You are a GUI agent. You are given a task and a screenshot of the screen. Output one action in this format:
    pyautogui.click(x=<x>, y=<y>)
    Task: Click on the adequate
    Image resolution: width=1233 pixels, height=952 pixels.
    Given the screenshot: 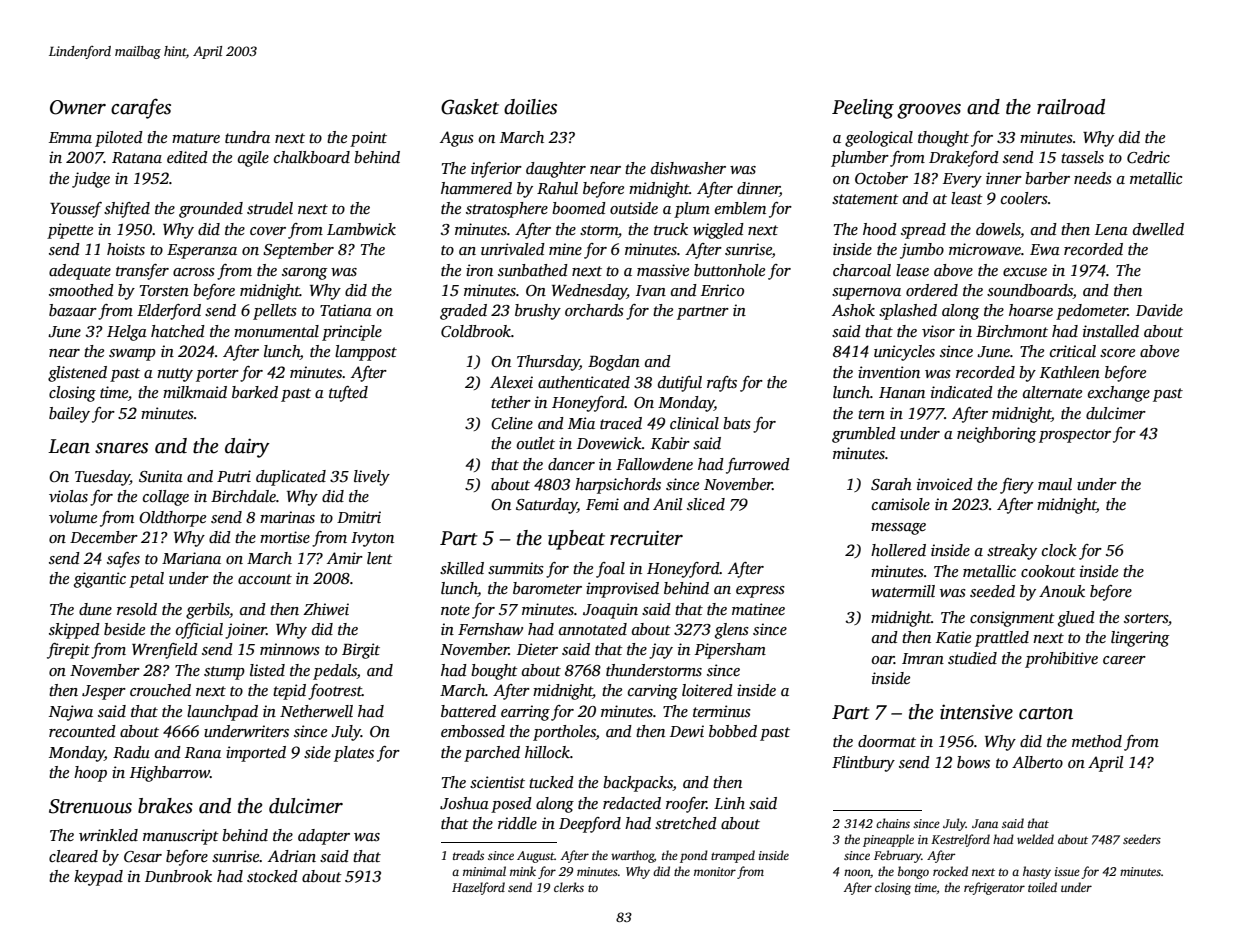 What is the action you would take?
    pyautogui.click(x=80, y=272)
